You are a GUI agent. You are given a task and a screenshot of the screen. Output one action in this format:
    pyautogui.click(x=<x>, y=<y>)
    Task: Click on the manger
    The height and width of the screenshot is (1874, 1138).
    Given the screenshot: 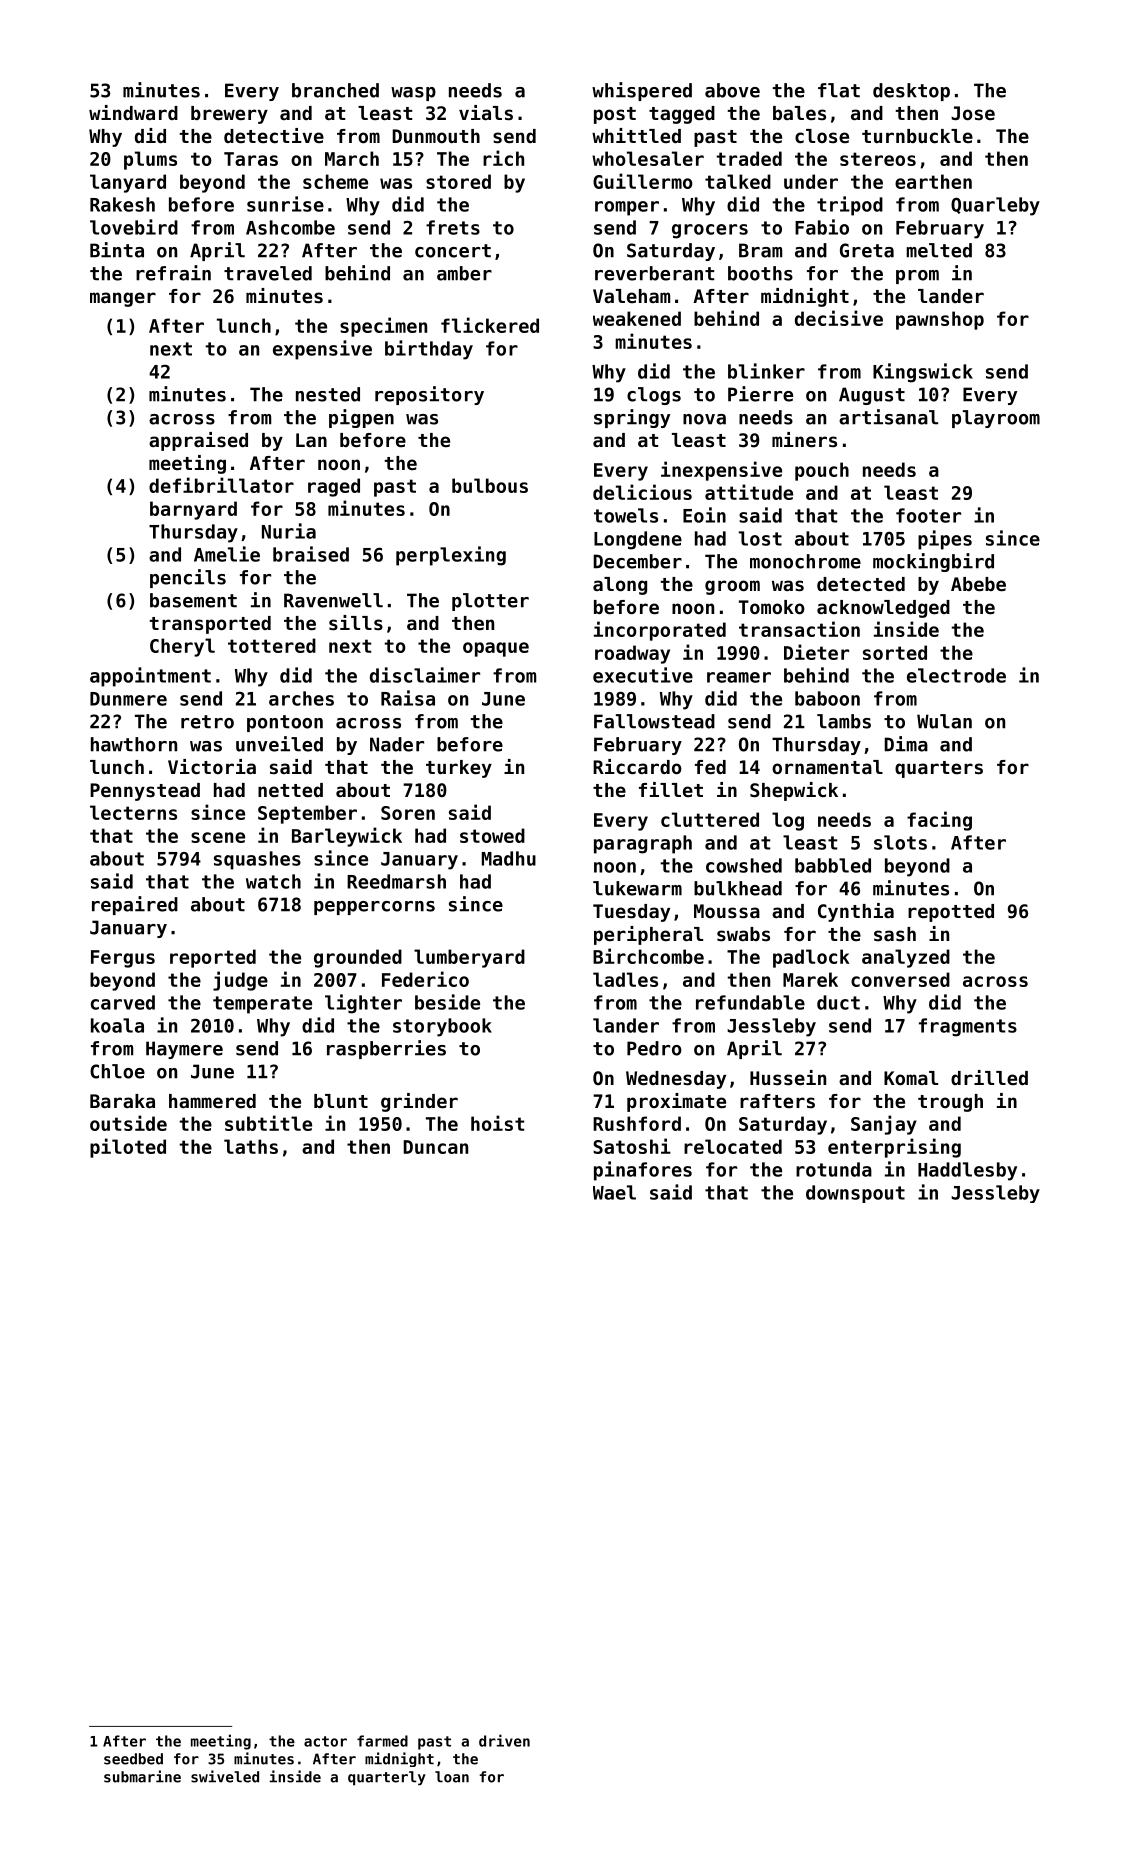 What is the action you would take?
    pyautogui.click(x=123, y=299)
